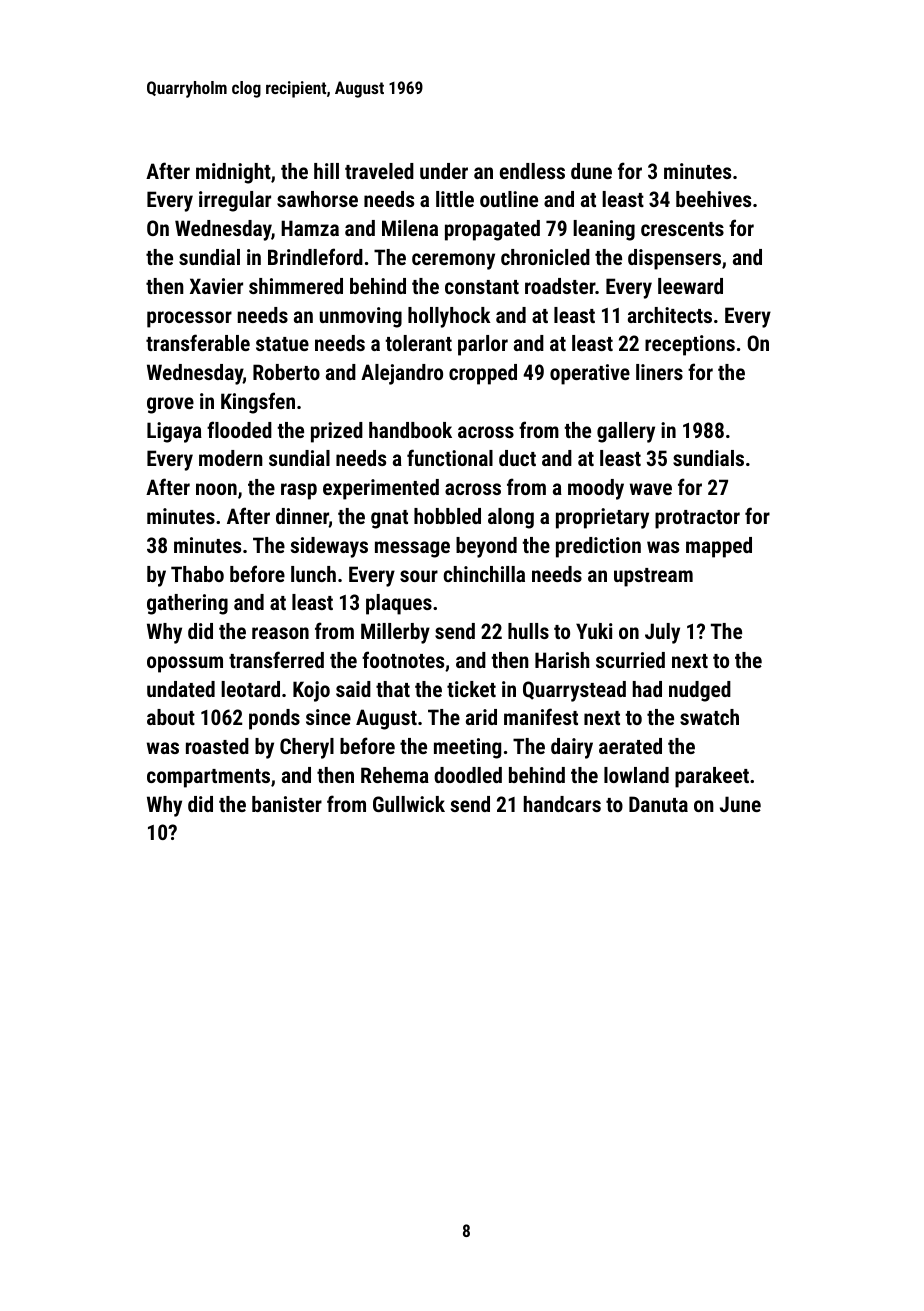  Describe the element at coordinates (409, 804) in the document. I see `Gullwick` at that location.
